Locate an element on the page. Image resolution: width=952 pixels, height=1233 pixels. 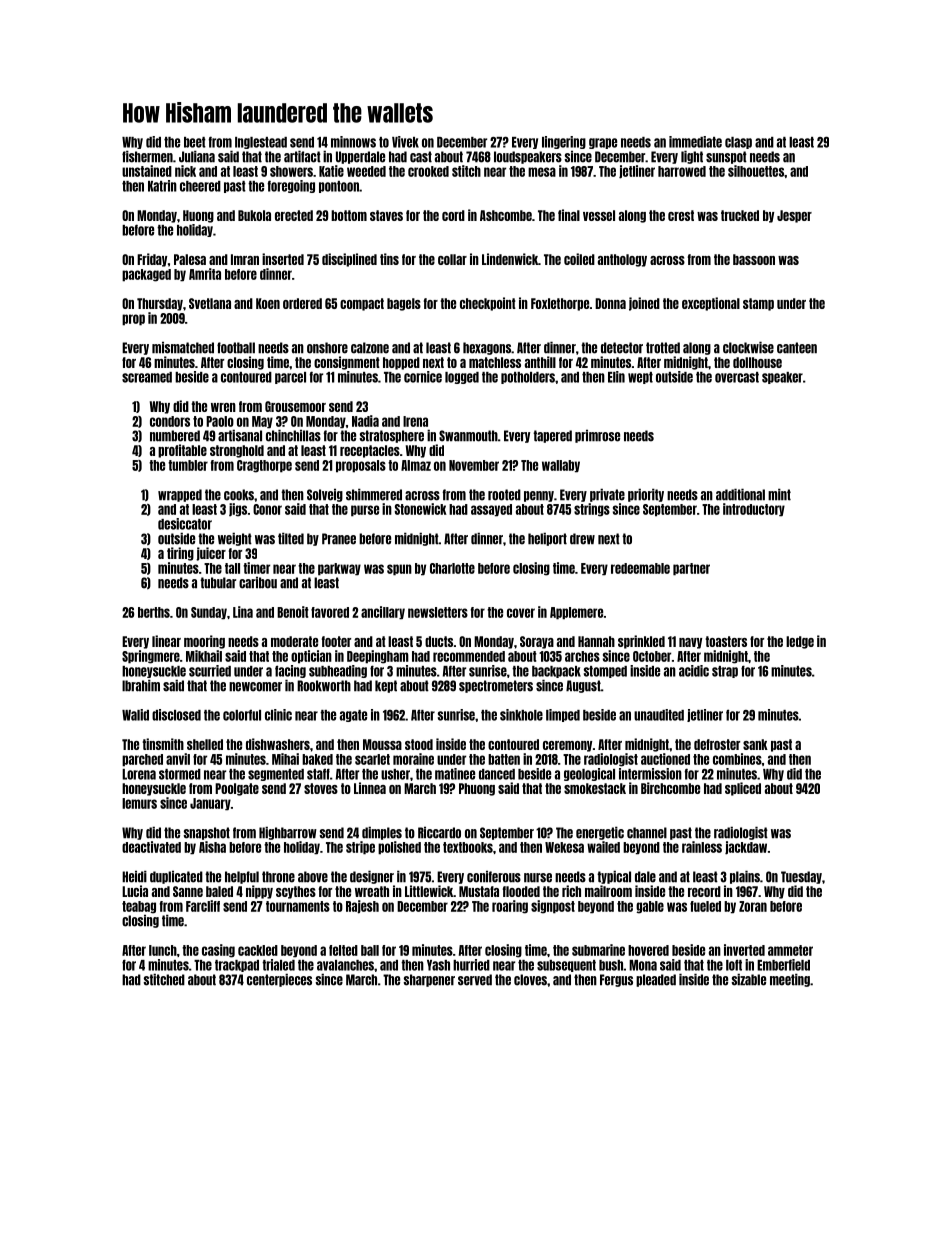
centerpieces is located at coordinates (279, 980).
